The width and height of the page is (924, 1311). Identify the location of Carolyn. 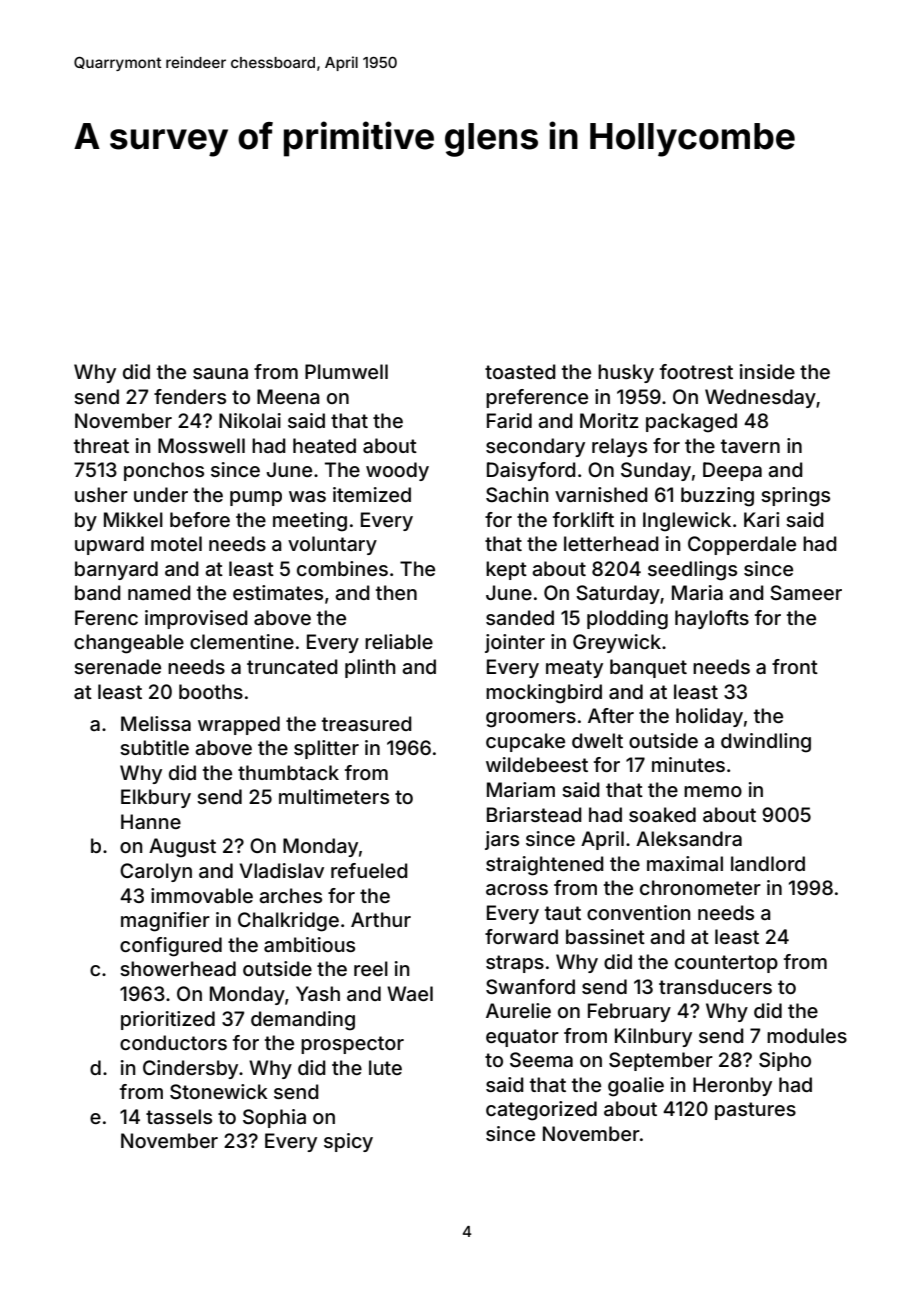
(156, 872).
